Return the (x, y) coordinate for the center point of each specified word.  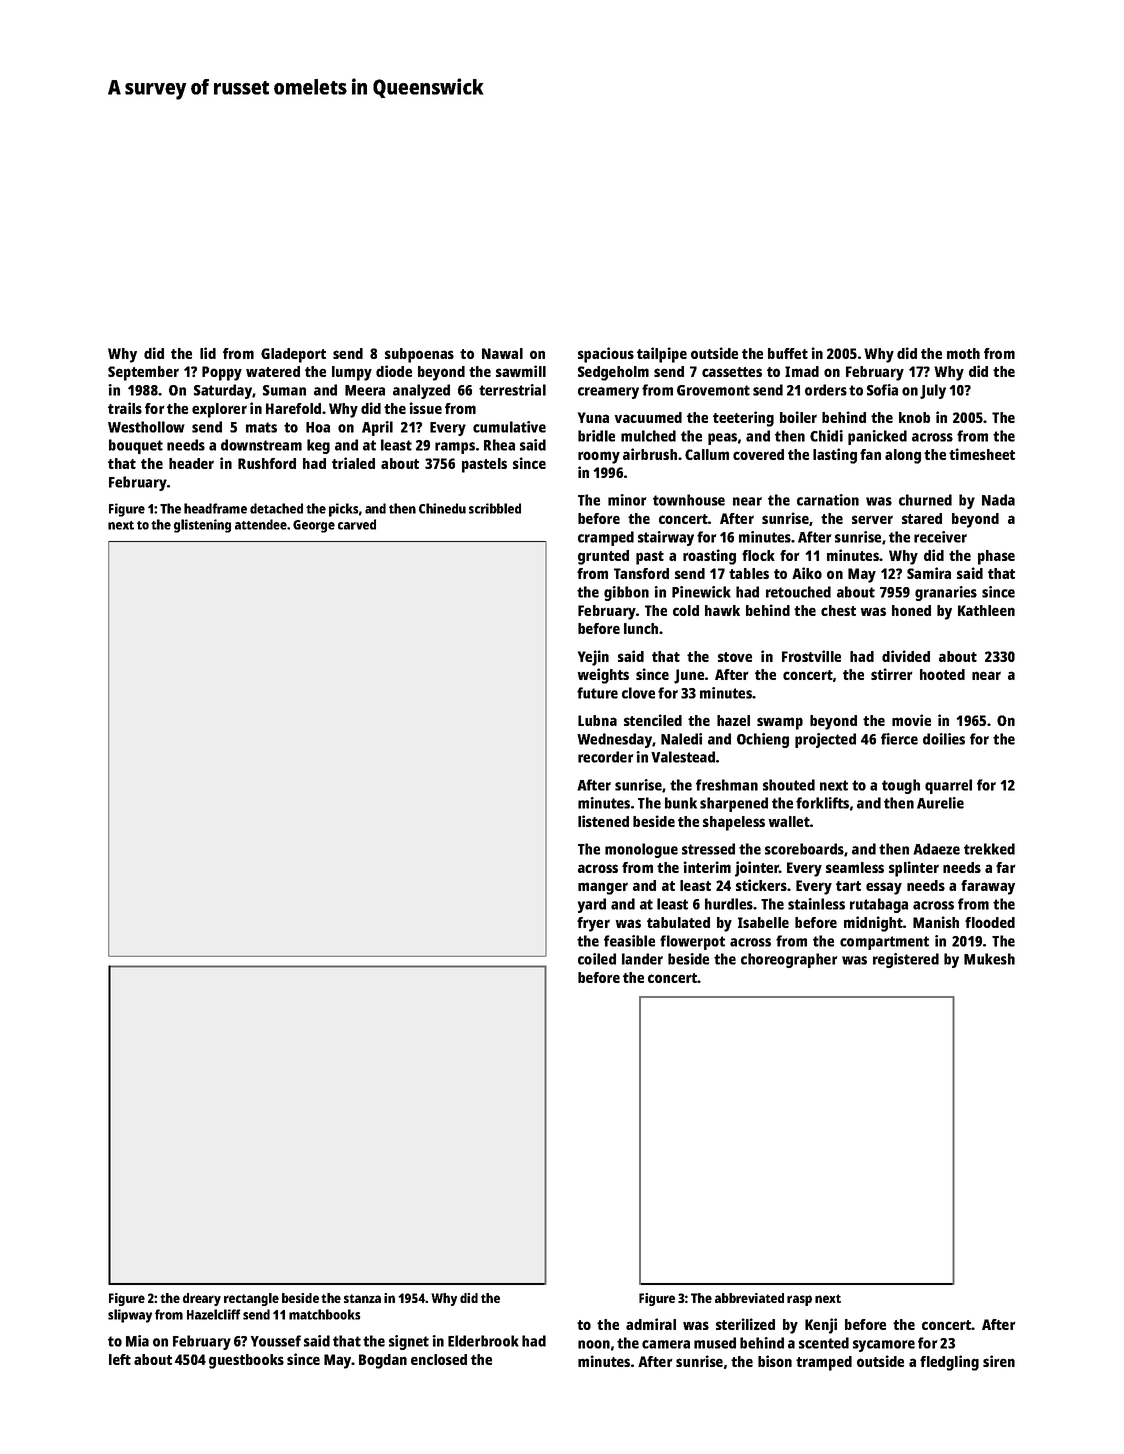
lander (642, 959)
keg (318, 446)
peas (722, 439)
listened (603, 821)
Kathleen (986, 610)
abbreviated (749, 1298)
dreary (202, 1299)
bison (775, 1361)
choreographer (789, 960)
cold (686, 610)
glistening (202, 526)
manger (603, 888)
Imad (802, 371)
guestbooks (246, 1361)
